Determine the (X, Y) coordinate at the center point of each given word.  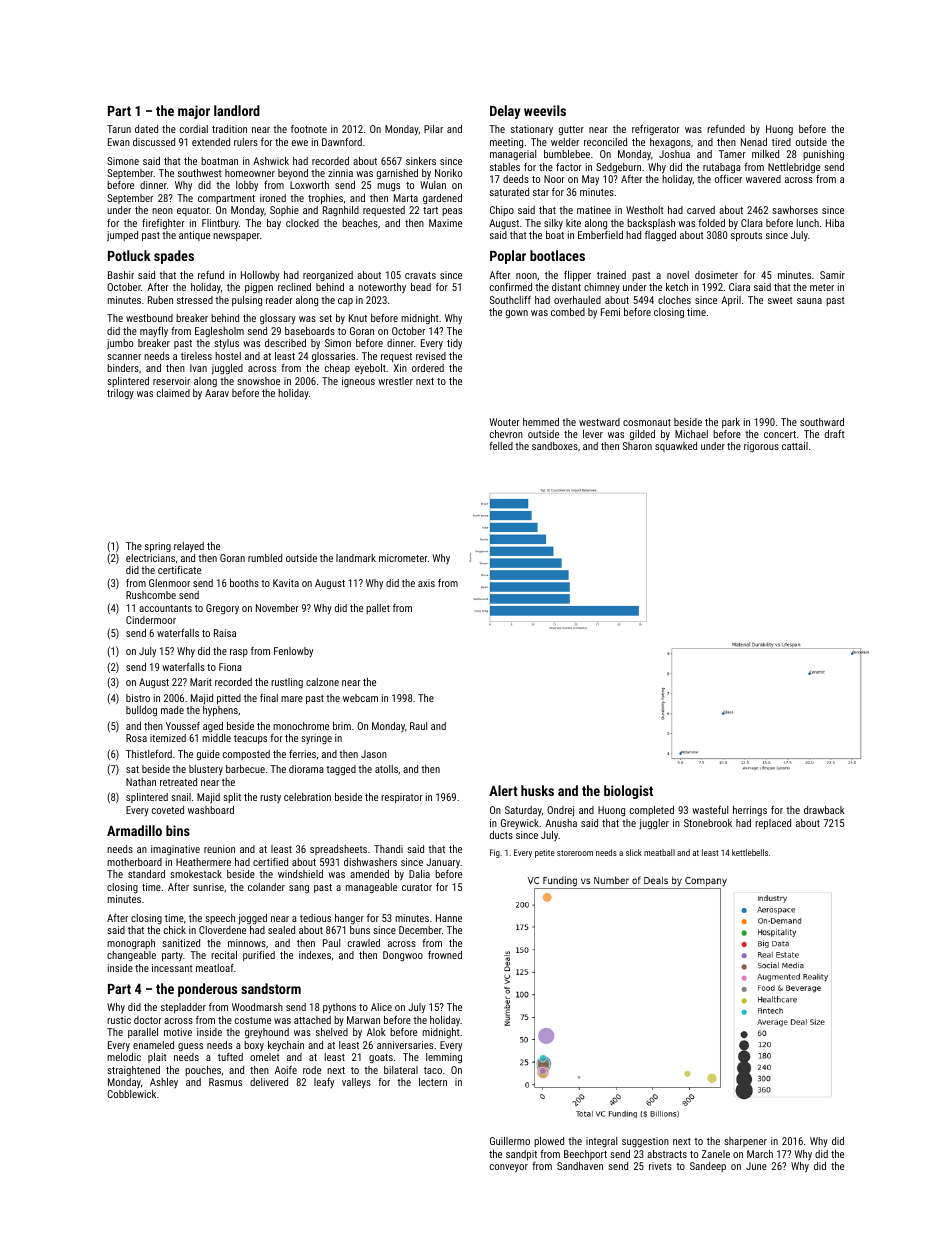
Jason (374, 754)
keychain (286, 1046)
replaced (773, 824)
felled (501, 446)
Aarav (217, 393)
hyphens (220, 711)
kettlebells (750, 852)
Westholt (644, 210)
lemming (444, 1058)
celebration (307, 797)
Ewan (119, 142)
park (731, 423)
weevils (545, 110)
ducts (501, 835)
